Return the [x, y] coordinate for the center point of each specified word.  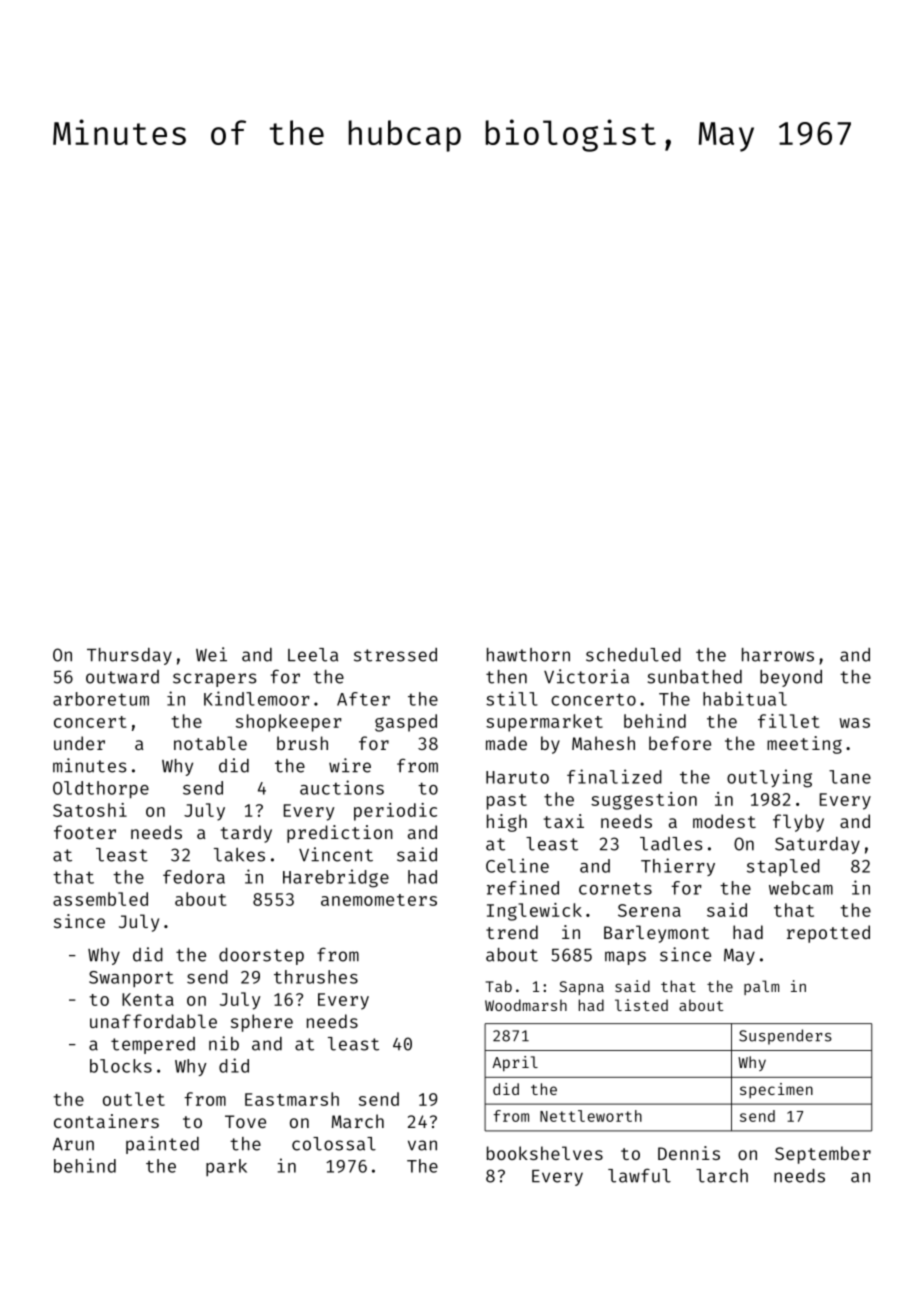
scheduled [633, 655]
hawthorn [528, 655]
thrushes [316, 977]
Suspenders [785, 1037]
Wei [211, 654]
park [226, 1167]
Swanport [131, 979]
